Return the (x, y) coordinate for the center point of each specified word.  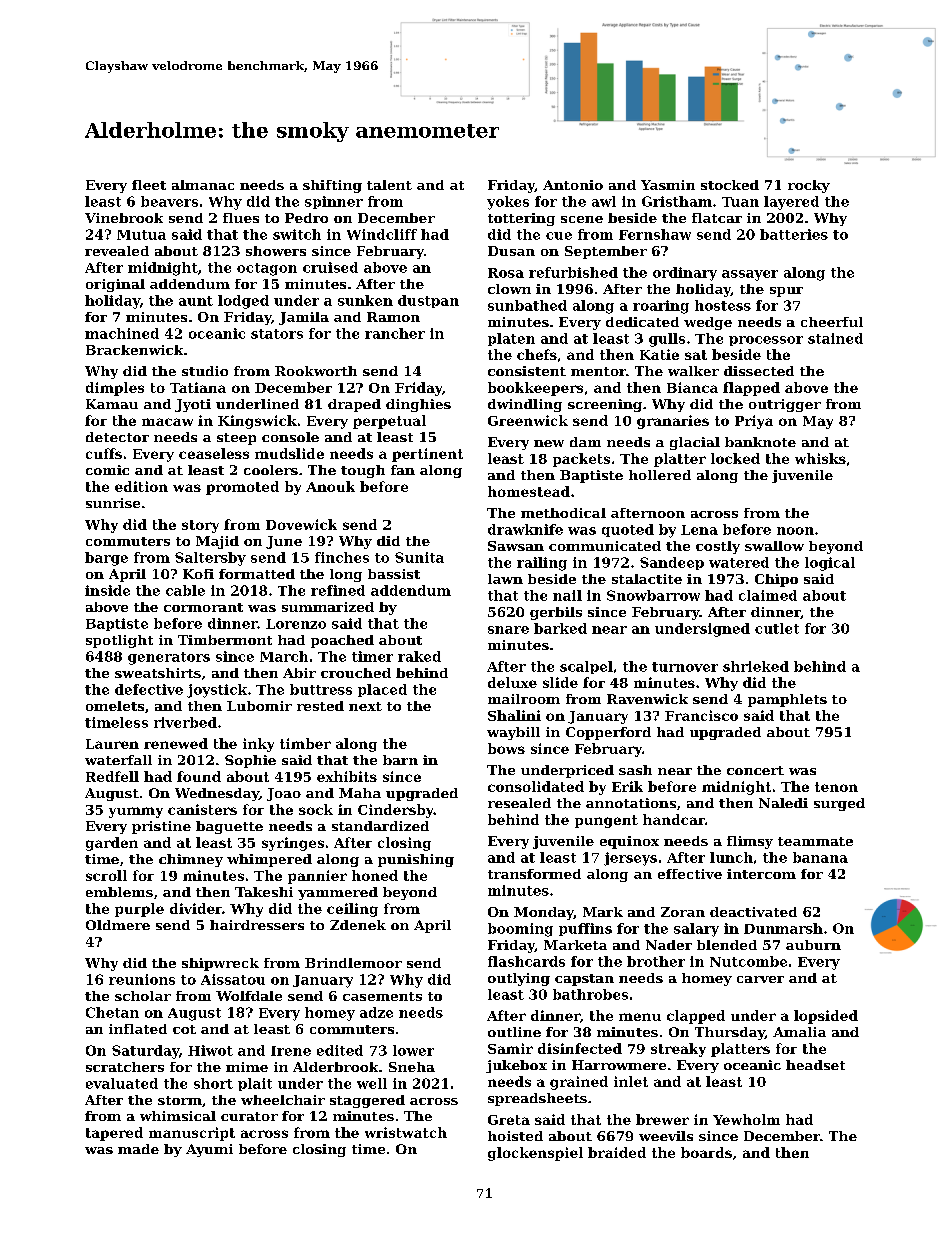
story (200, 526)
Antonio (573, 185)
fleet (149, 185)
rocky (809, 186)
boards (706, 1152)
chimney (191, 860)
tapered (114, 1134)
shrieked (756, 666)
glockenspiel (535, 1154)
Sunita (419, 557)
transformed (534, 874)
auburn (813, 945)
